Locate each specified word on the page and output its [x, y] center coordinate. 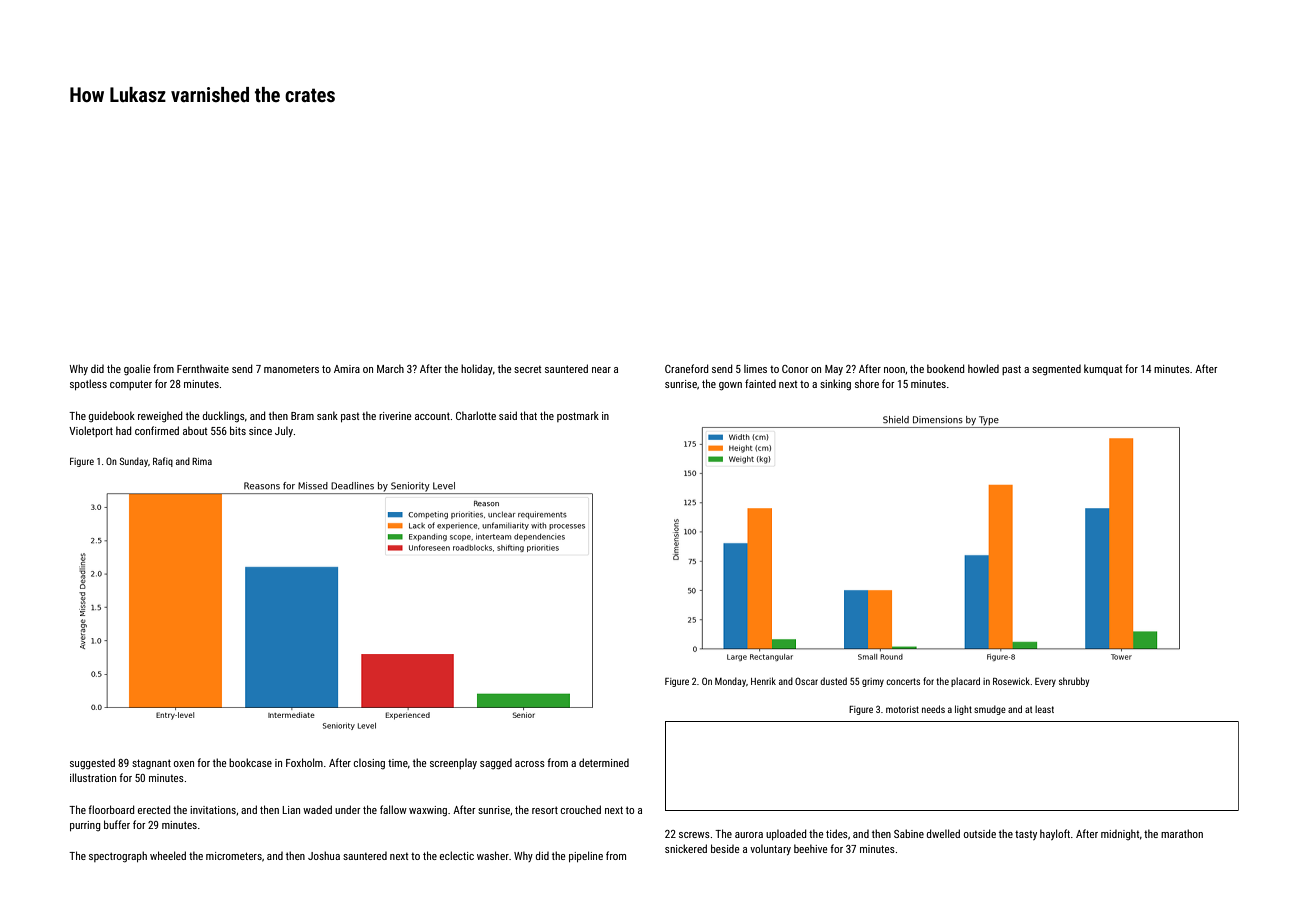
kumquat [1103, 369]
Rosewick [1011, 681]
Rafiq [163, 462]
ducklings [224, 417]
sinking [835, 385]
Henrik [763, 681]
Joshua [324, 855]
